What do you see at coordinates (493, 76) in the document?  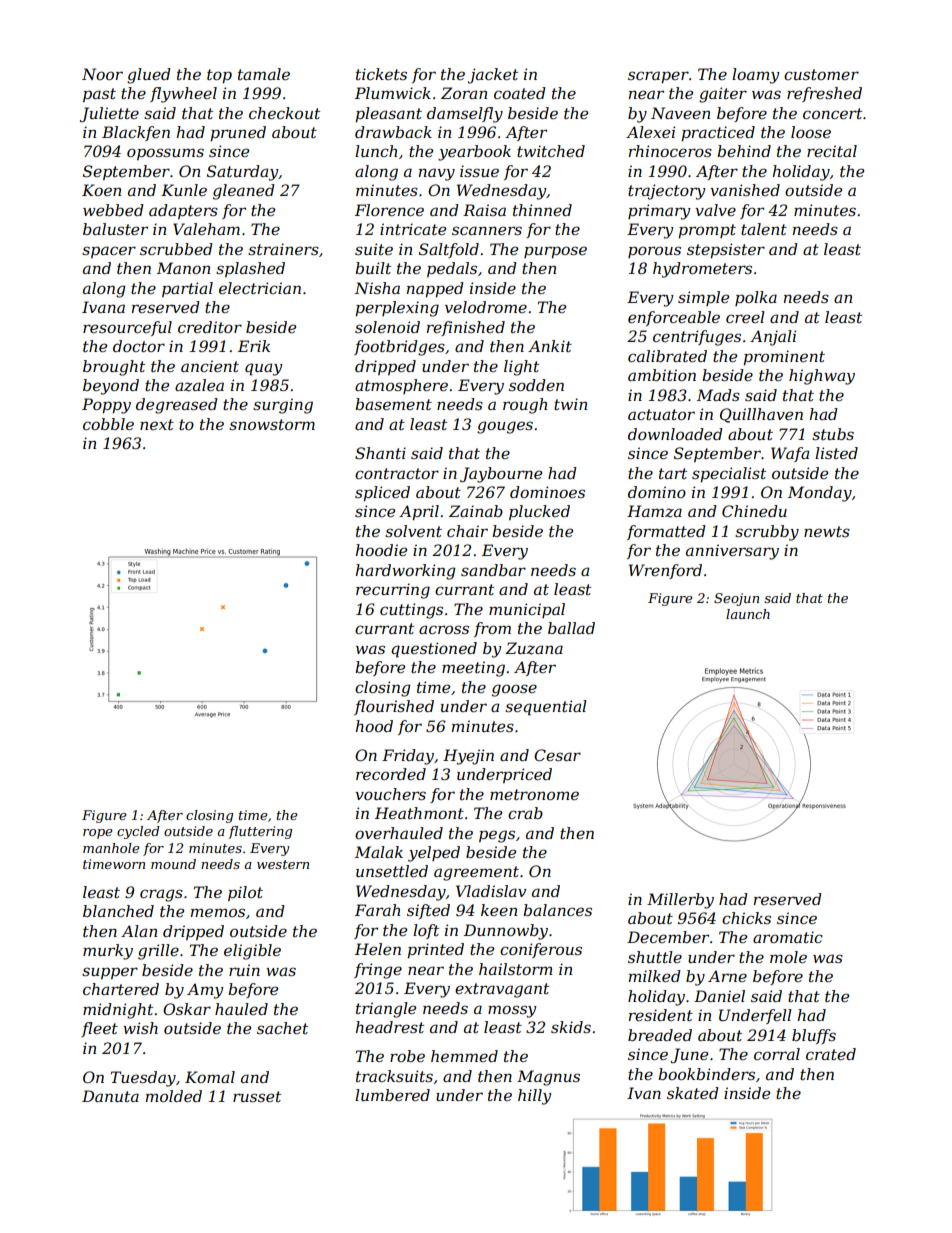 I see `jacket` at bounding box center [493, 76].
